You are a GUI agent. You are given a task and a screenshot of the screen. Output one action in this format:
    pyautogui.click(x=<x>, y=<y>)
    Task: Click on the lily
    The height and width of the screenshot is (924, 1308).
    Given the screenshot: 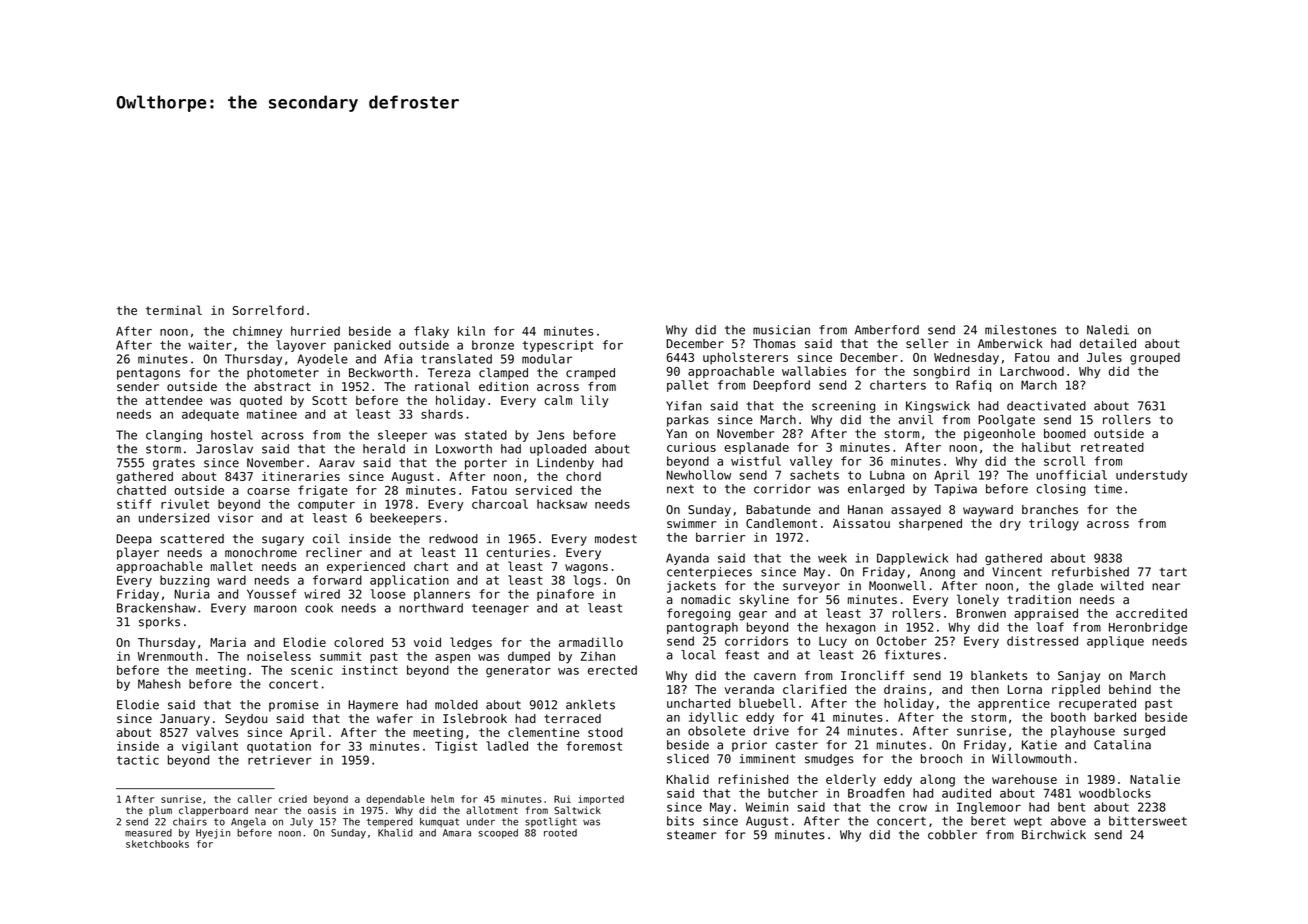 What is the action you would take?
    pyautogui.click(x=594, y=401)
